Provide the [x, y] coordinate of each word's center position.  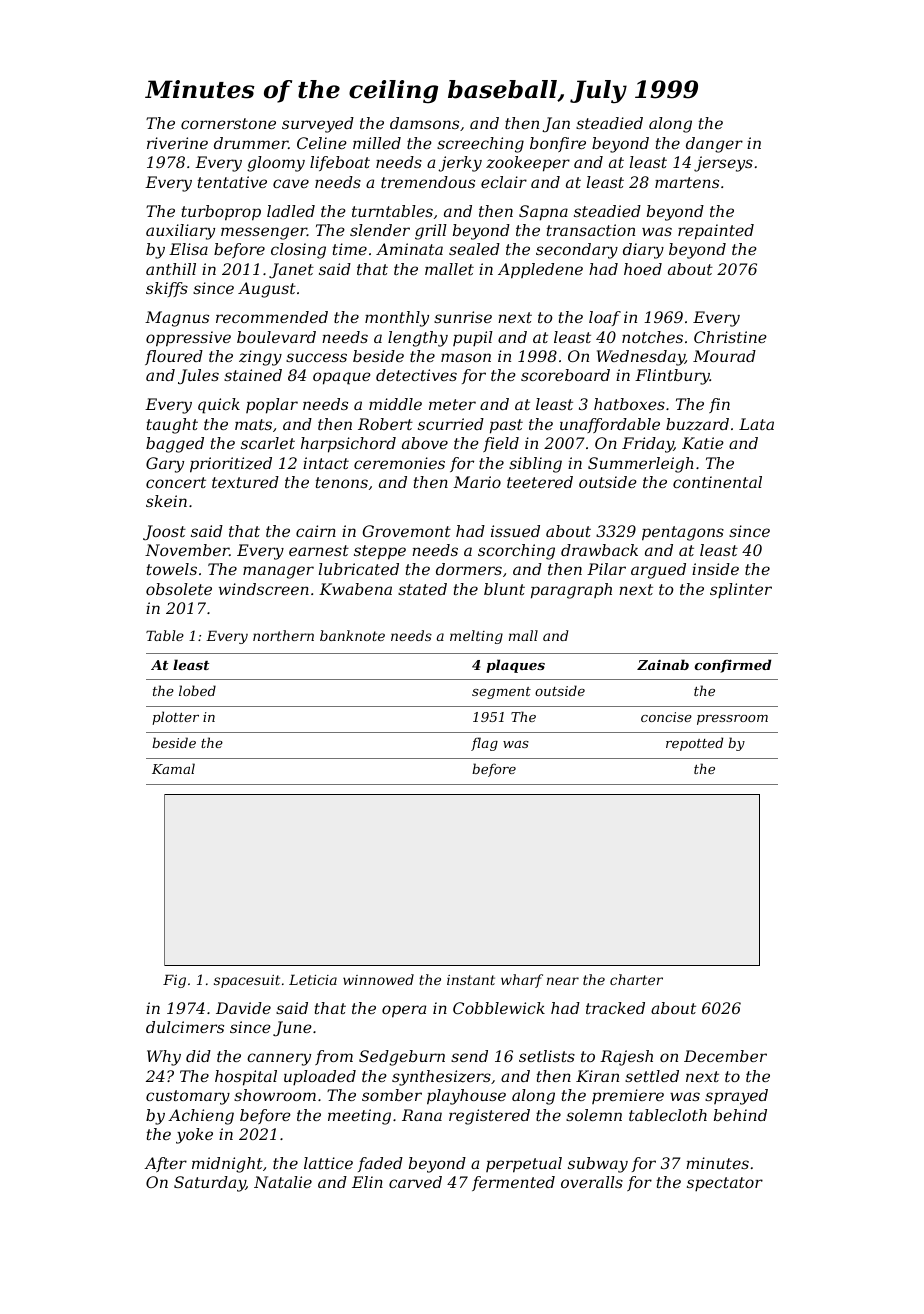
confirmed [733, 666]
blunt [504, 589]
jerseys [723, 164]
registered [489, 1117]
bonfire [558, 144]
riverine [177, 143]
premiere [628, 1096]
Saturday [210, 1184]
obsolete [179, 589]
